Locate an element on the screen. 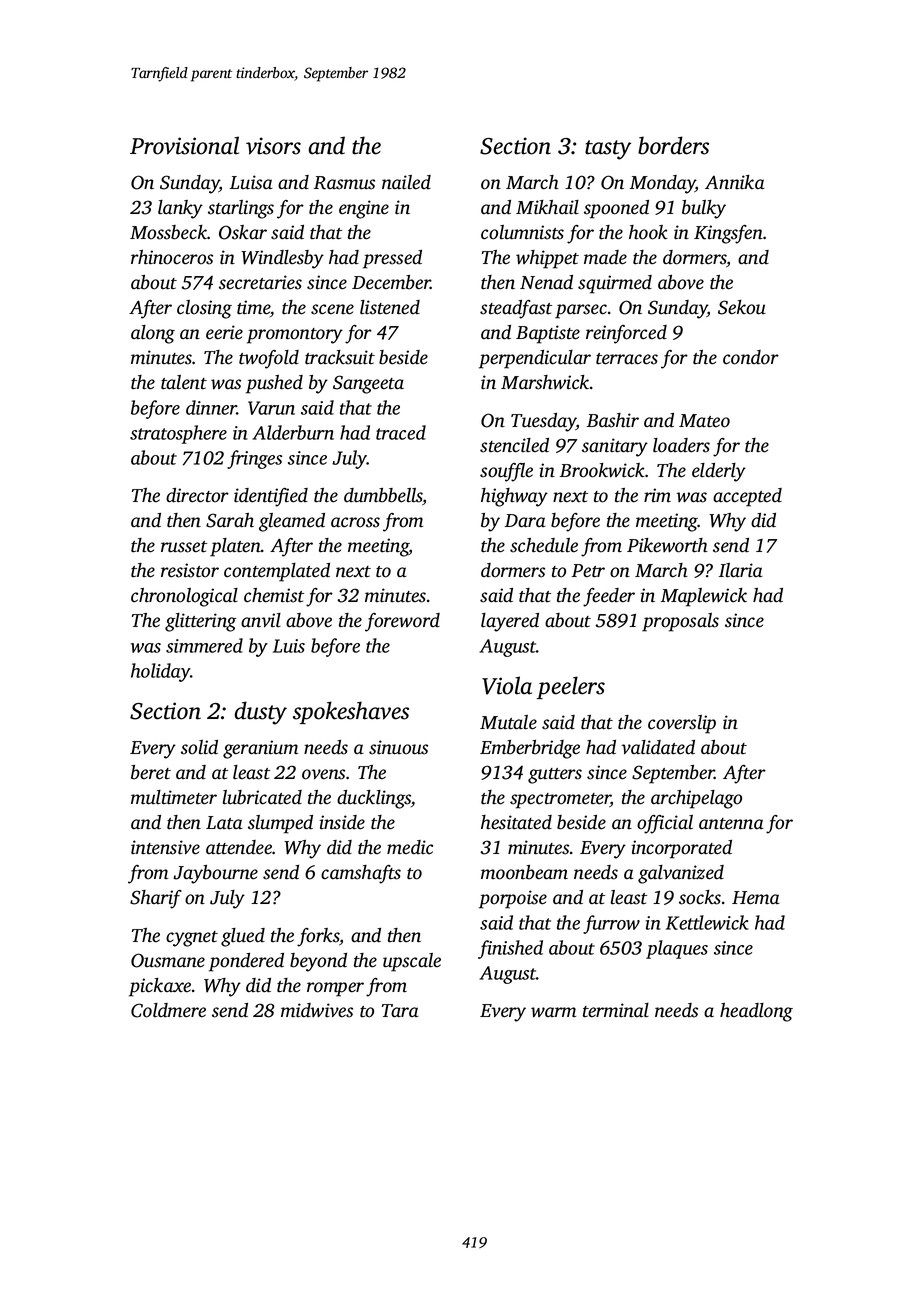 This screenshot has width=924, height=1311. socks is located at coordinates (700, 897).
